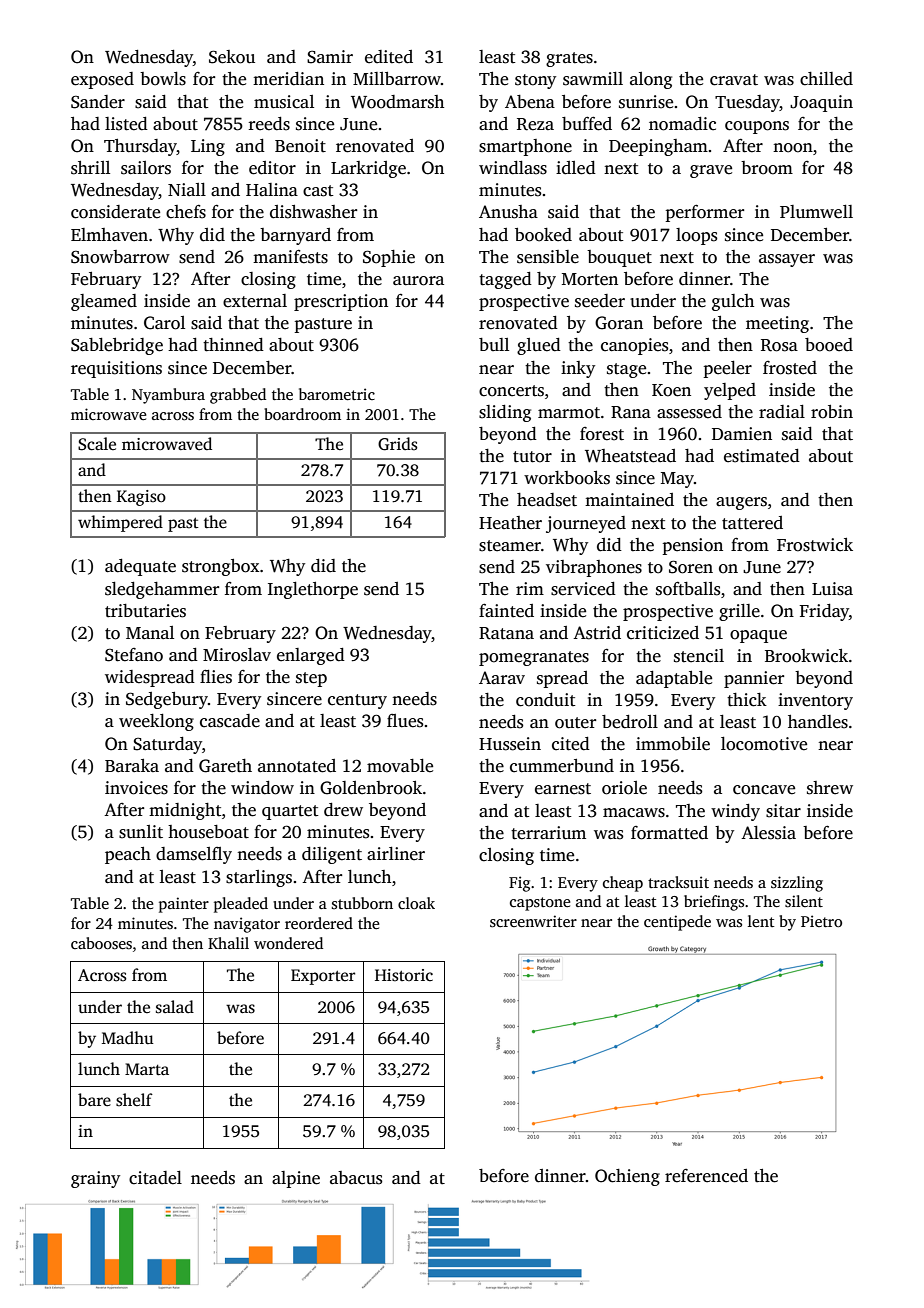 Image resolution: width=924 pixels, height=1308 pixels. Describe the element at coordinates (826, 79) in the screenshot. I see `chilled` at that location.
